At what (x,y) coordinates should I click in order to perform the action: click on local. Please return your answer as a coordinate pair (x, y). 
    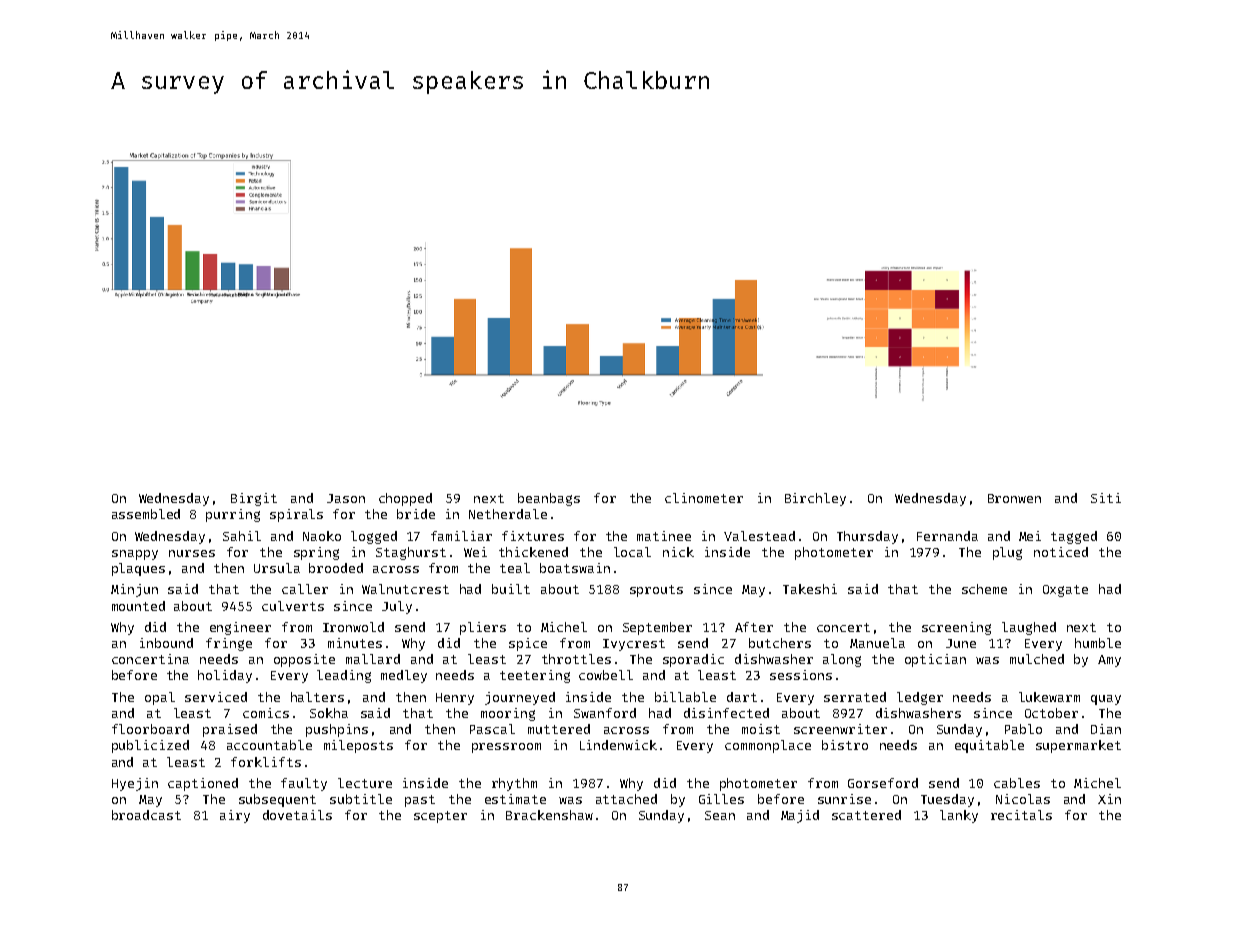
    Looking at the image, I should click on (632, 552).
